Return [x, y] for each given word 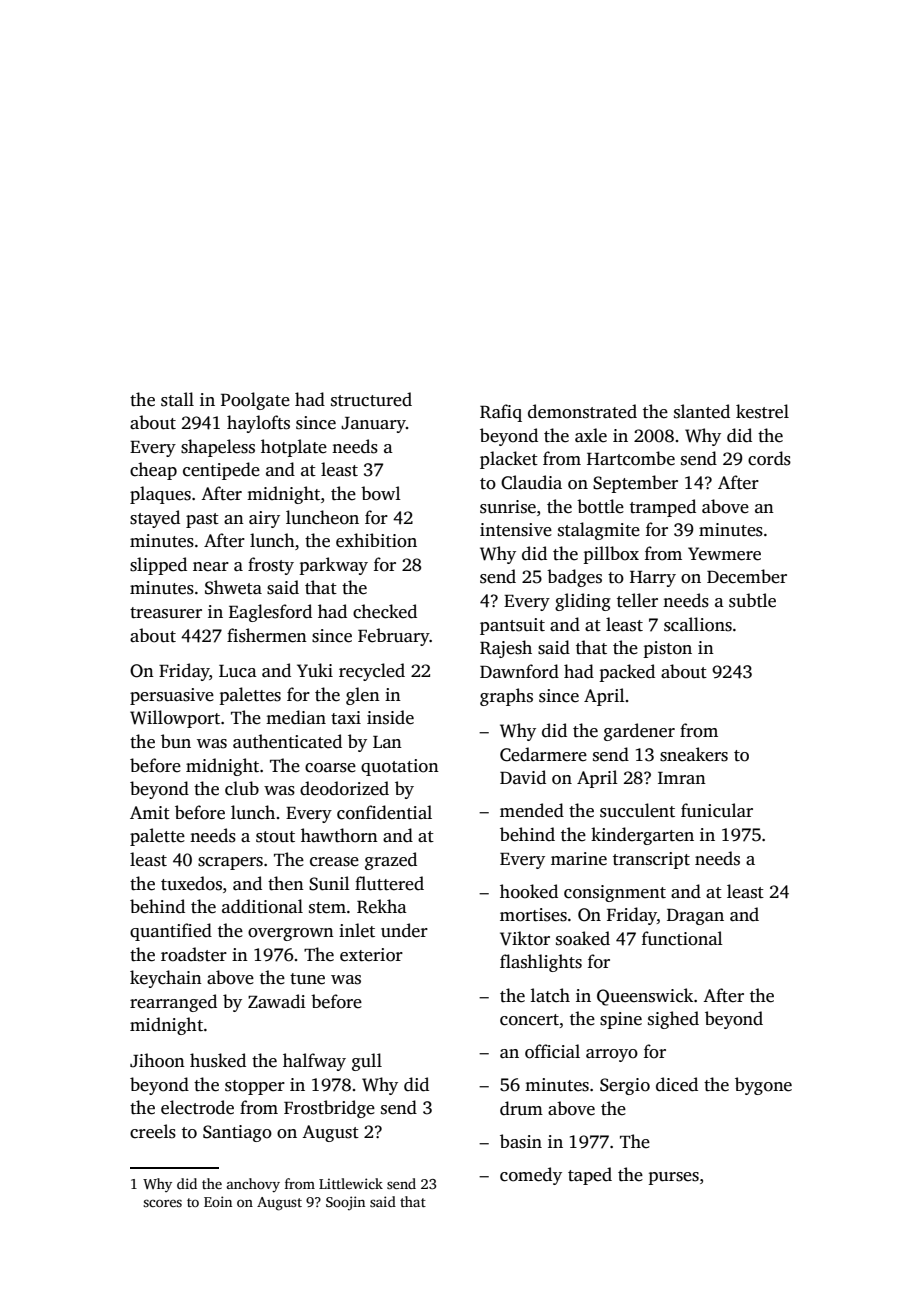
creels [153, 1131]
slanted [702, 411]
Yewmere [724, 554]
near [211, 567]
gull [367, 1062]
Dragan [695, 917]
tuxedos [191, 883]
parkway [333, 566]
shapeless [218, 448]
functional [682, 938]
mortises [533, 915]
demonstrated [582, 411]
